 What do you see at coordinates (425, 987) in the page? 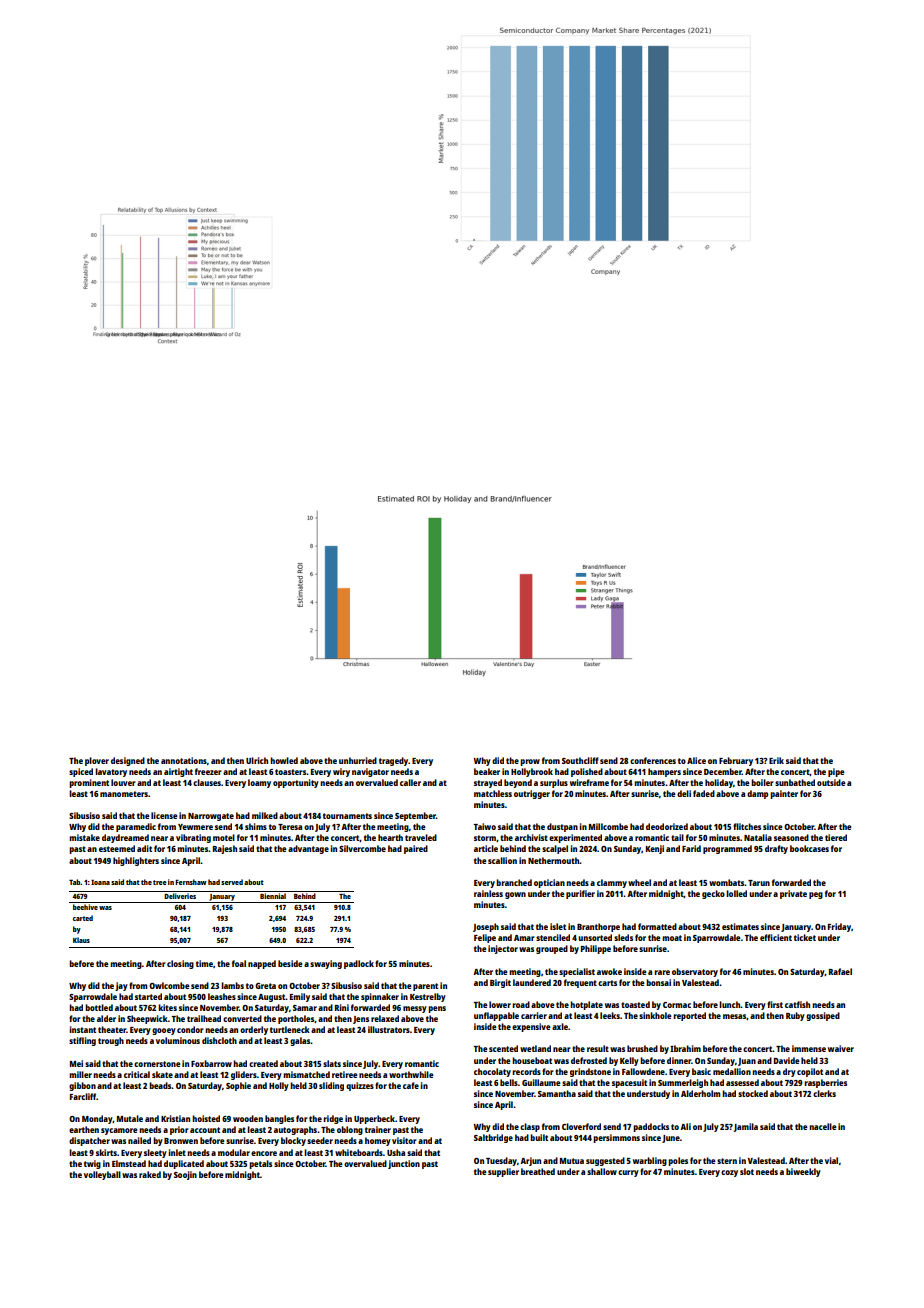
I see `parent` at bounding box center [425, 987].
